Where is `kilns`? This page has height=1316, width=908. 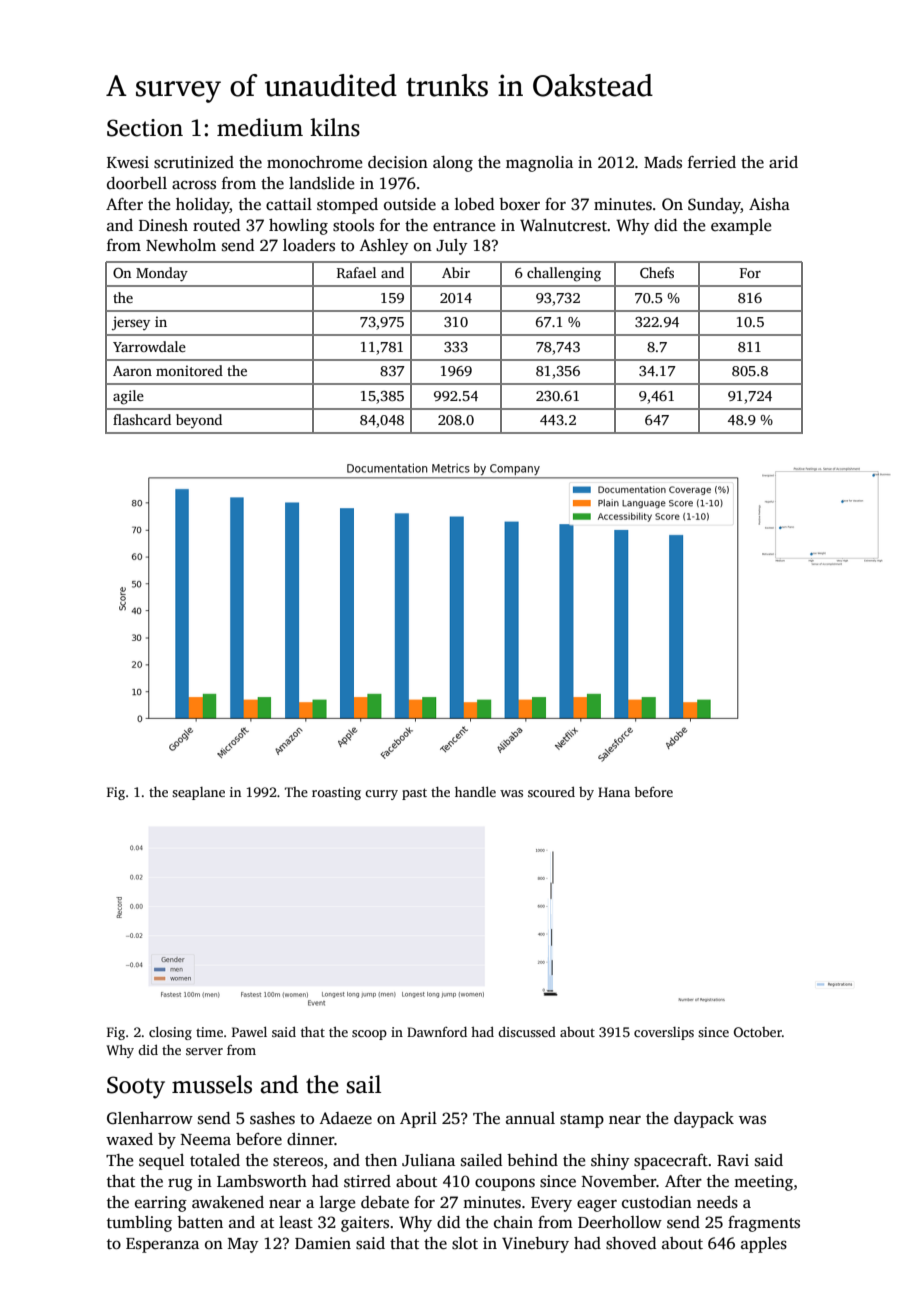
kilns is located at coordinates (335, 127).
